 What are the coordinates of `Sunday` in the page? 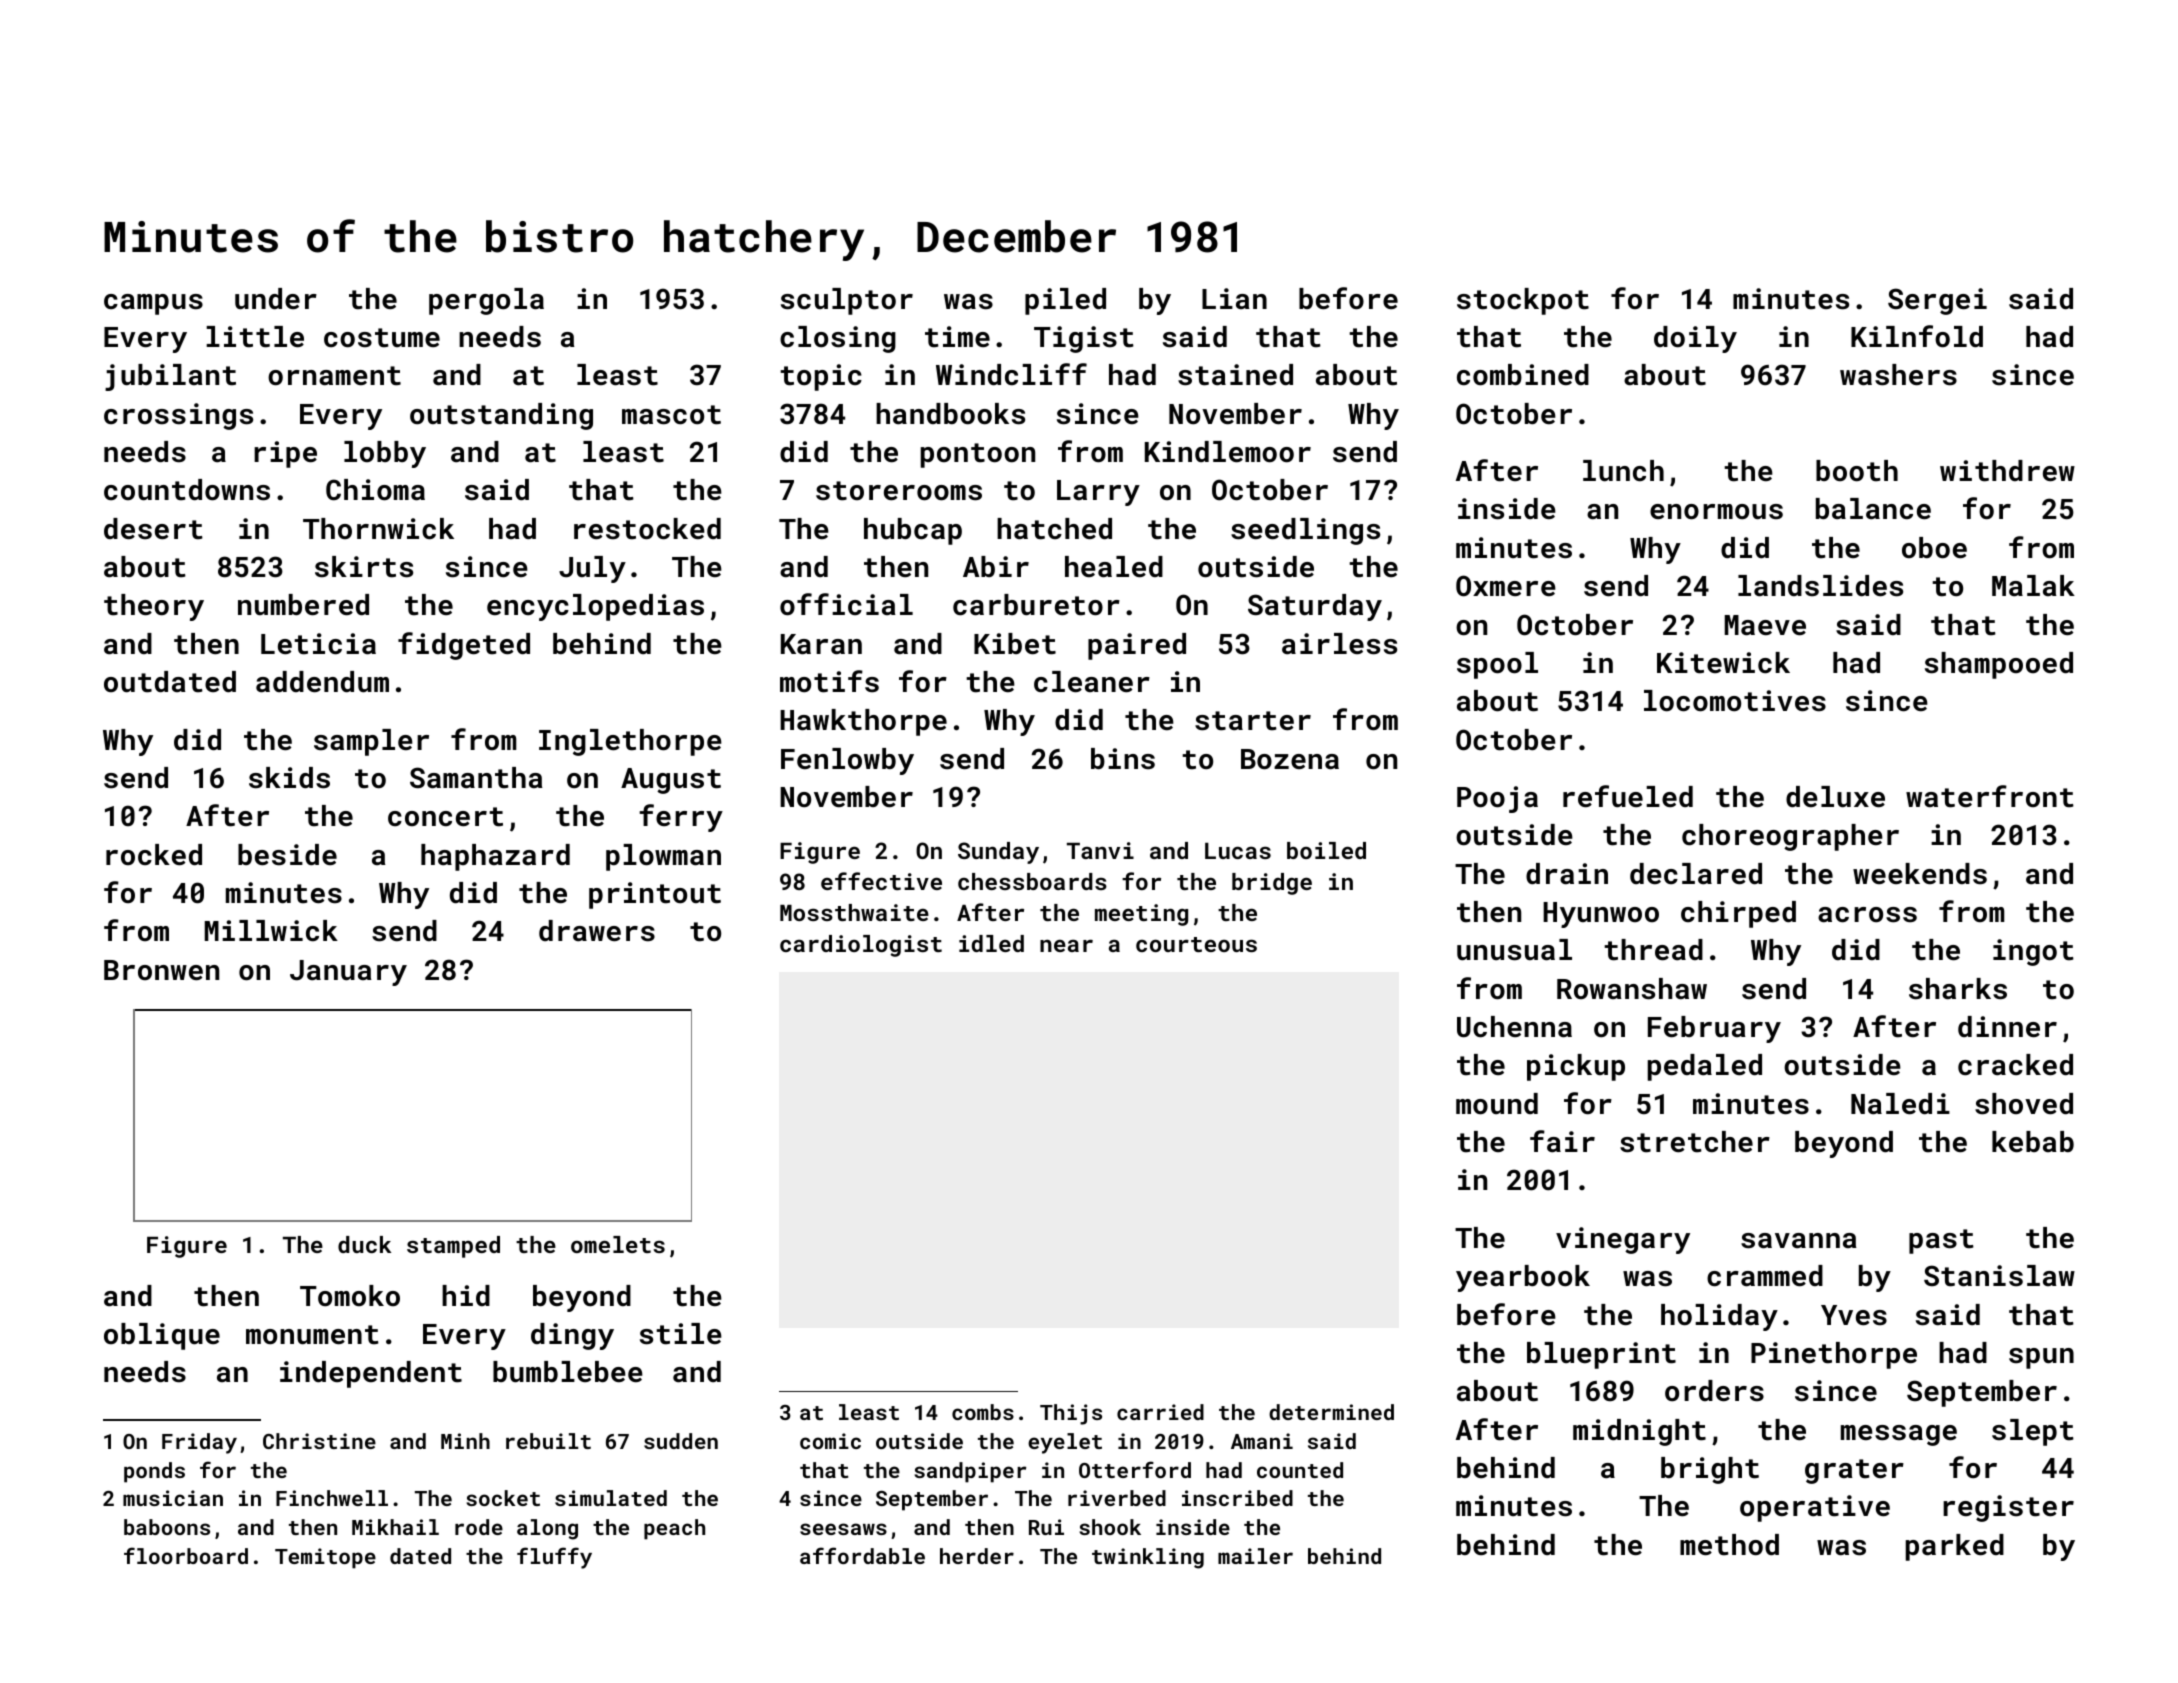 It's located at (998, 853).
